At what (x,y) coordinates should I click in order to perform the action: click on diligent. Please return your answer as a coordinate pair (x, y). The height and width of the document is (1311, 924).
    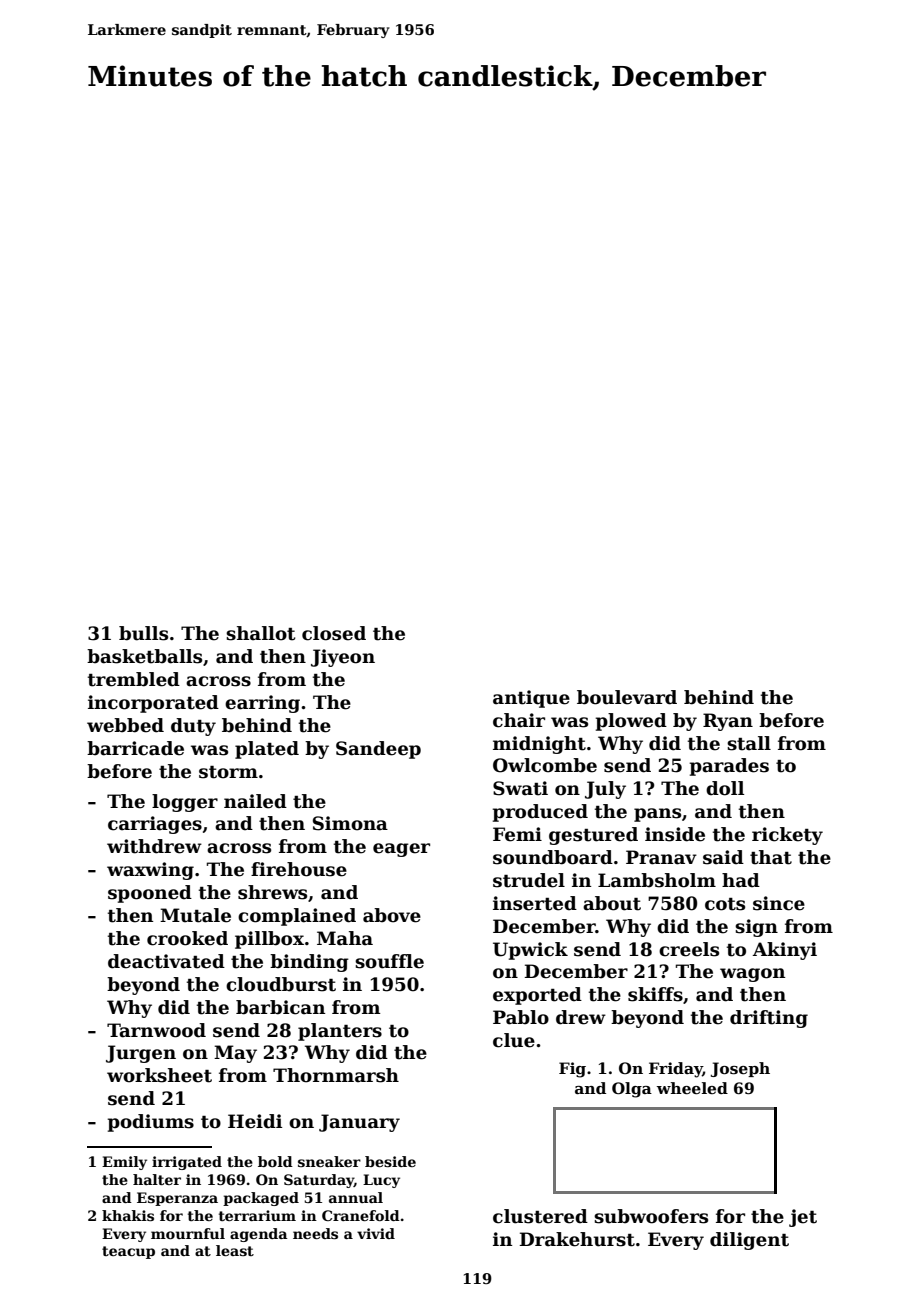
    Looking at the image, I should click on (749, 1241).
